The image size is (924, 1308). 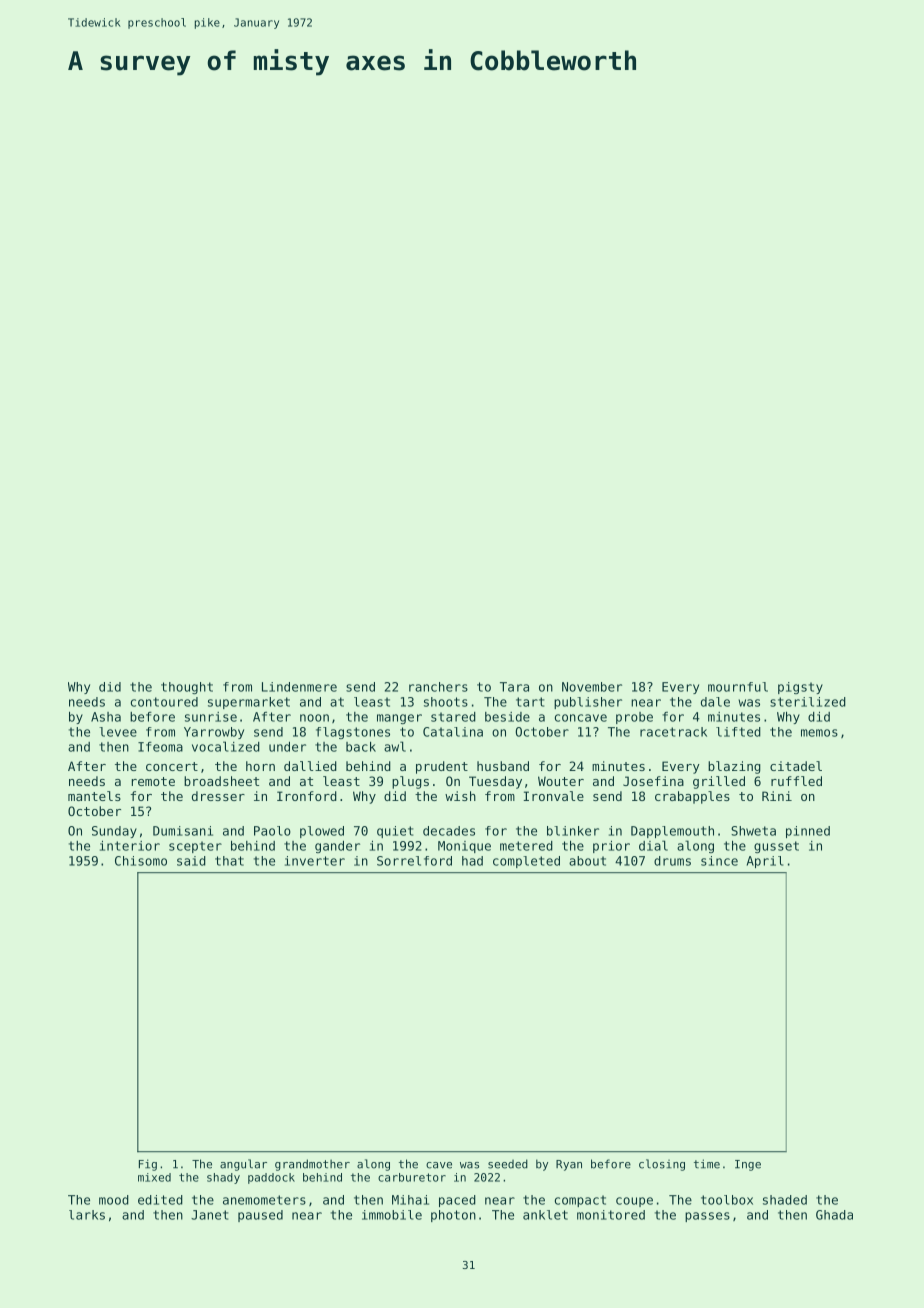 What do you see at coordinates (592, 687) in the image?
I see `November` at bounding box center [592, 687].
